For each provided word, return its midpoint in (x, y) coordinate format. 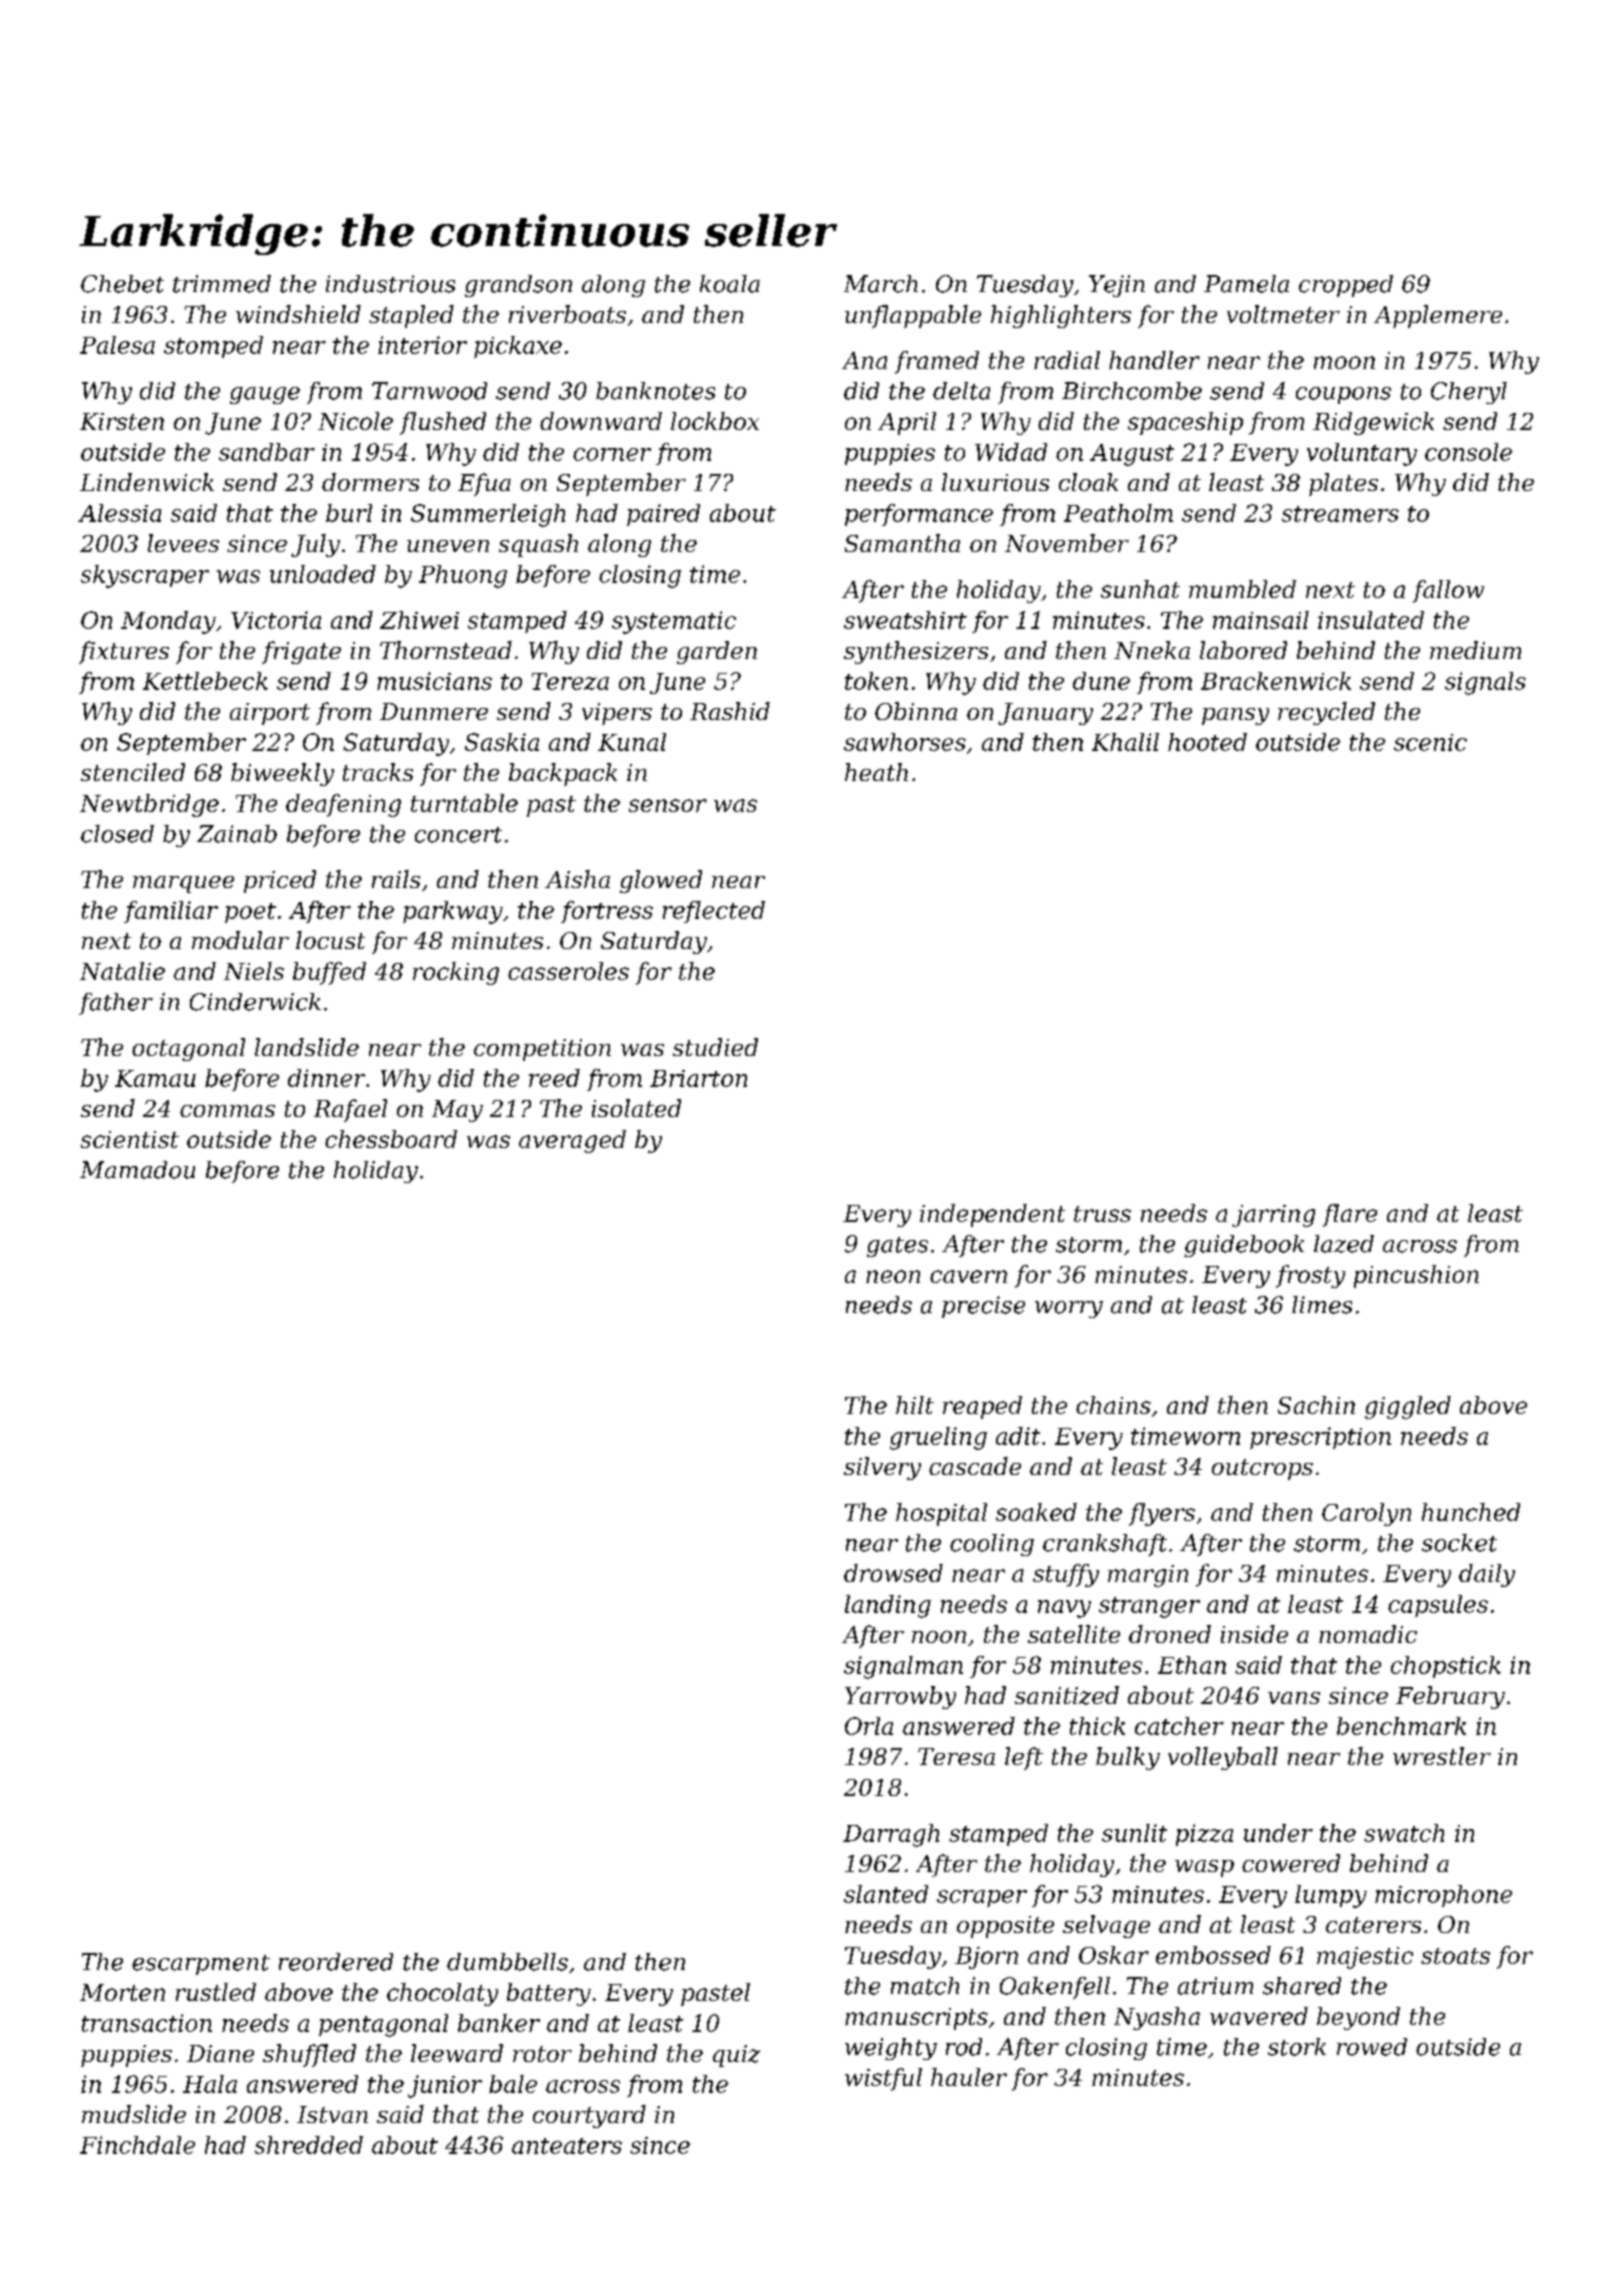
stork (1297, 2047)
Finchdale (137, 2145)
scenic (1430, 742)
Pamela (1246, 284)
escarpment (201, 1965)
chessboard (391, 1139)
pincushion (1416, 1276)
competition (542, 1050)
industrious (390, 284)
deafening (343, 805)
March (881, 284)
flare (1350, 1215)
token (876, 681)
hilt (915, 1405)
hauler (969, 2077)
